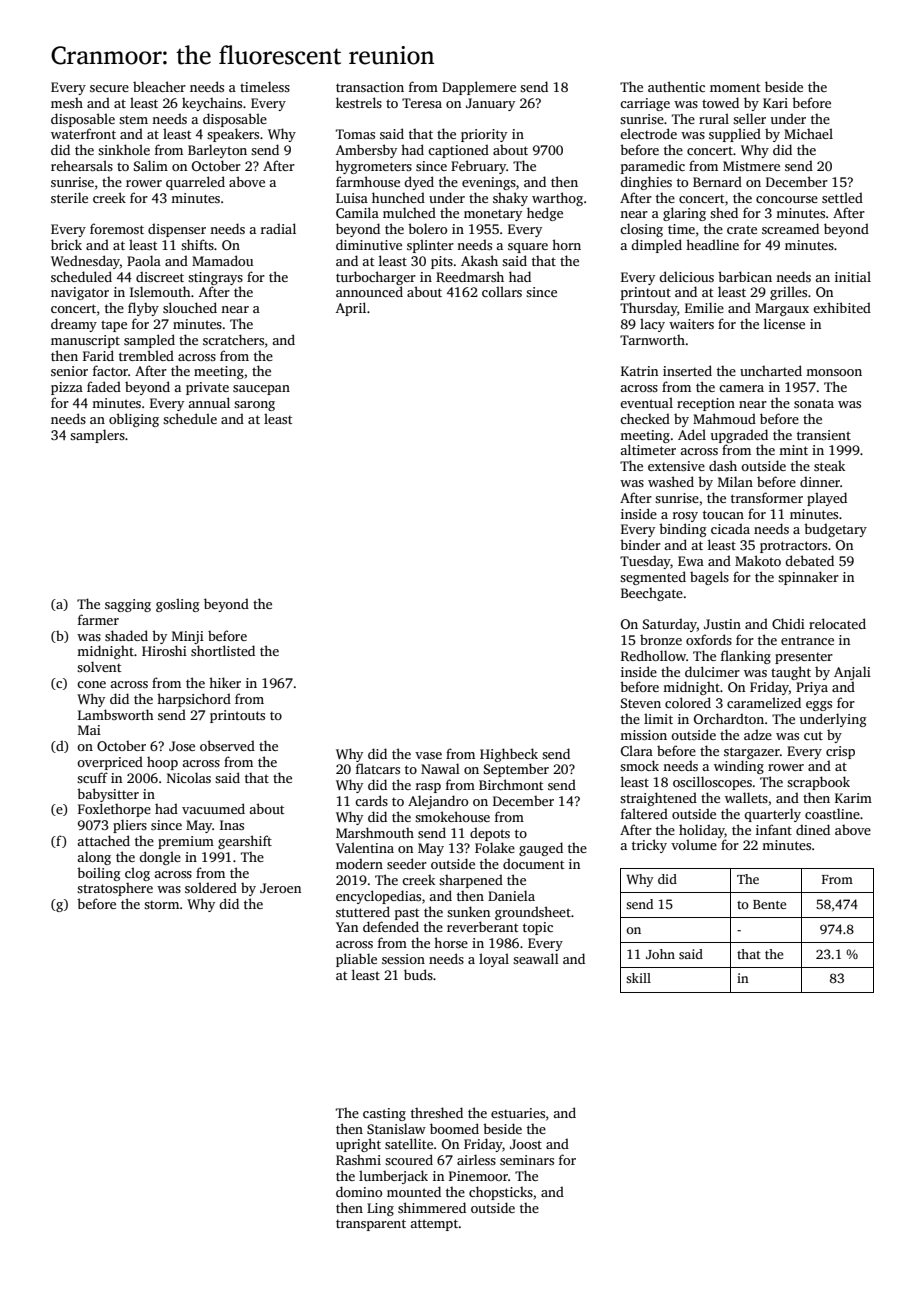  What do you see at coordinates (676, 466) in the image?
I see `extensive` at bounding box center [676, 466].
